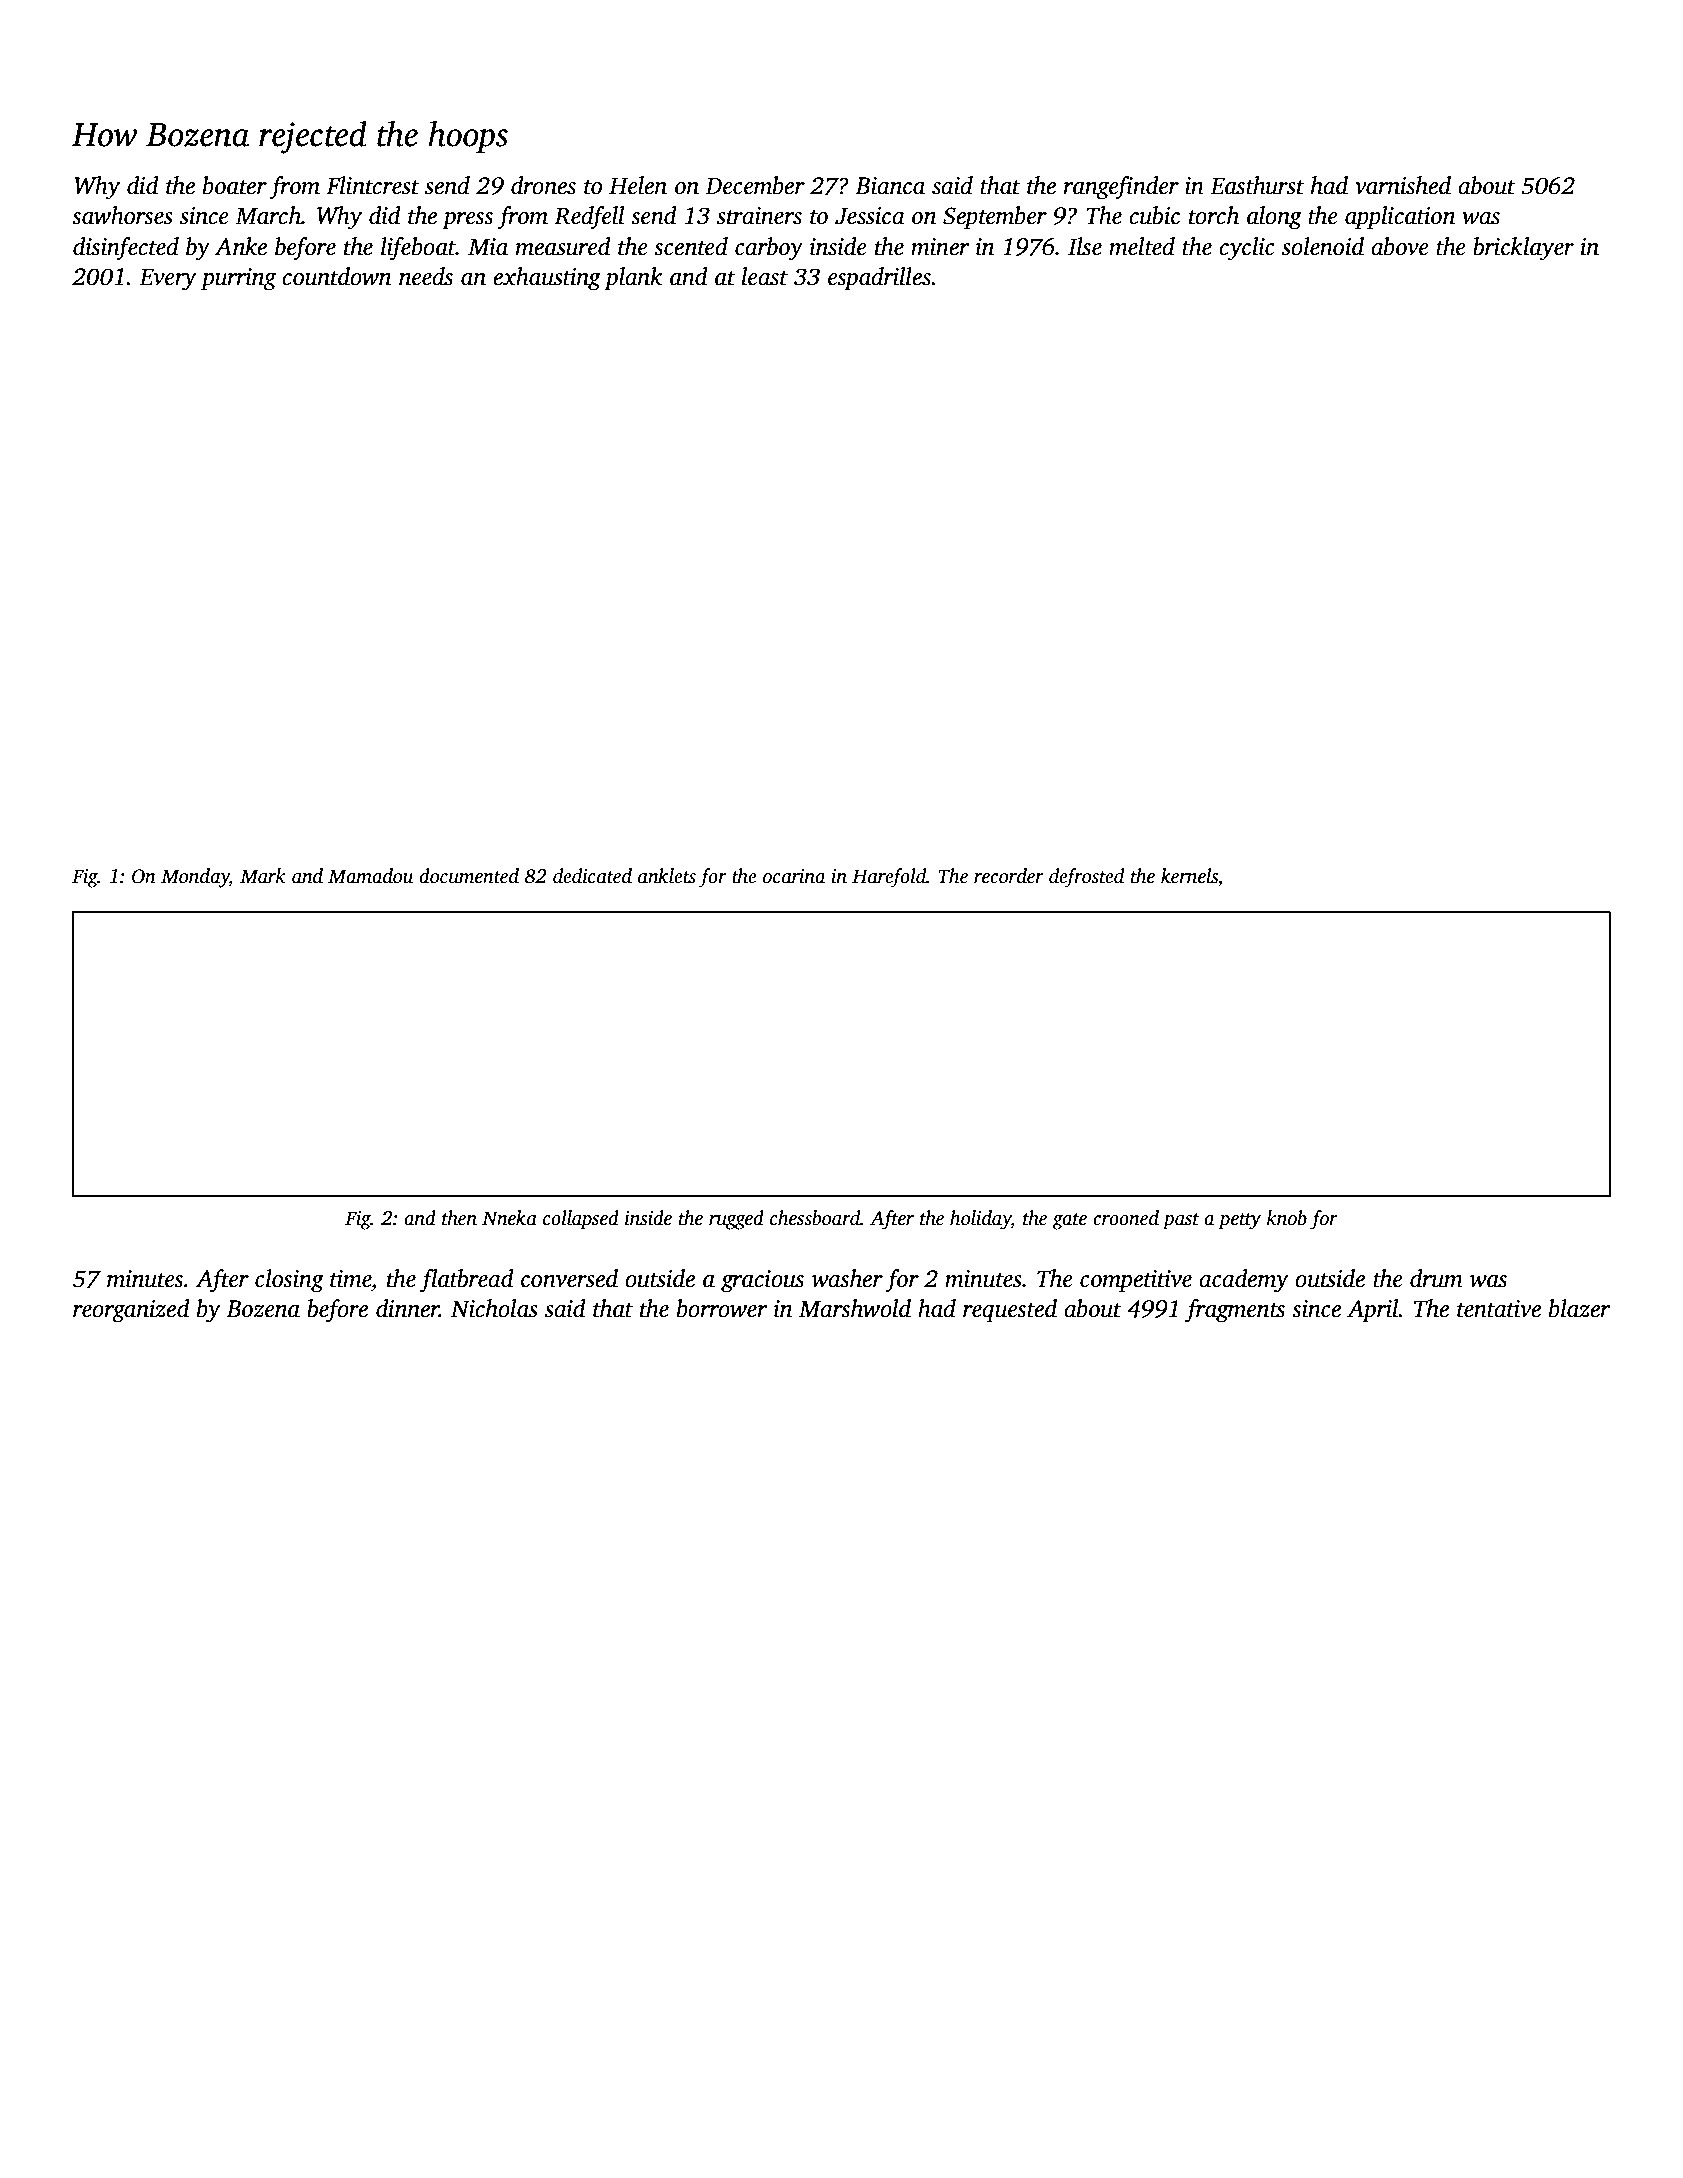  Describe the element at coordinates (1247, 249) in the document. I see `cyclic` at that location.
